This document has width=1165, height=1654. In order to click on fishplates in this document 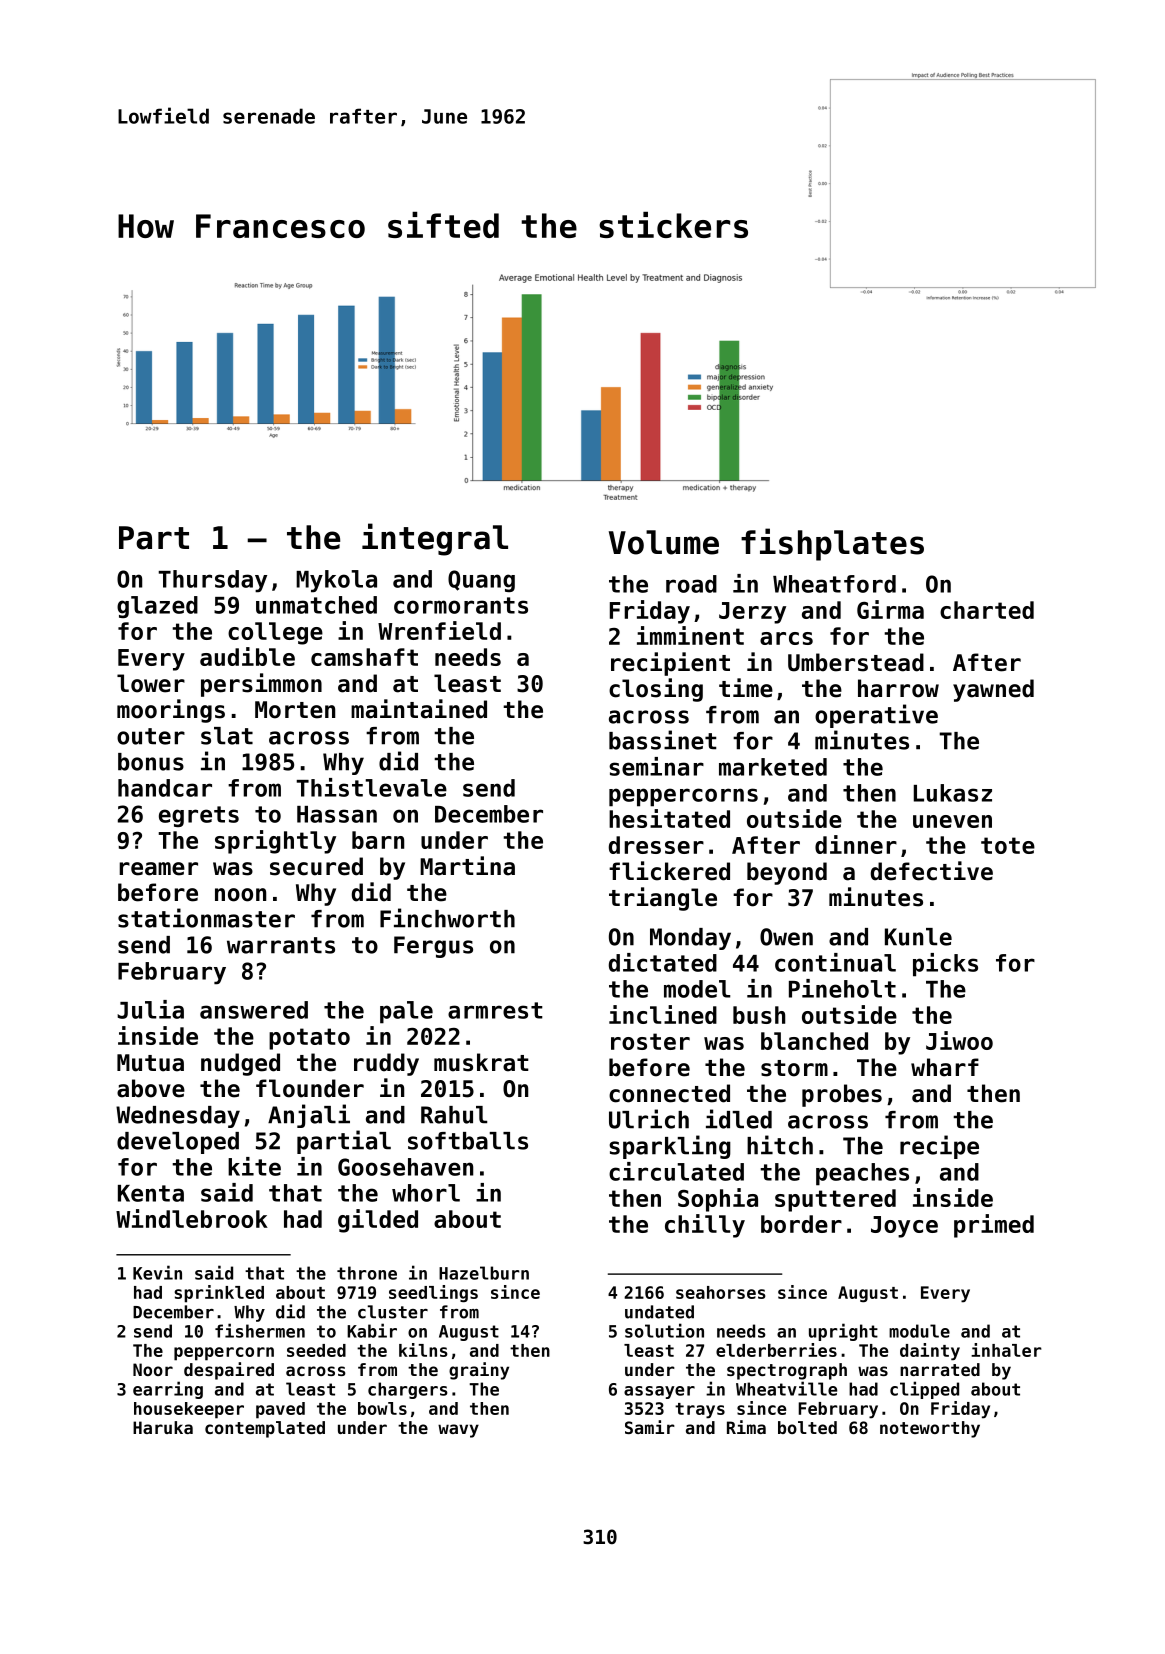, I will do `click(832, 544)`.
